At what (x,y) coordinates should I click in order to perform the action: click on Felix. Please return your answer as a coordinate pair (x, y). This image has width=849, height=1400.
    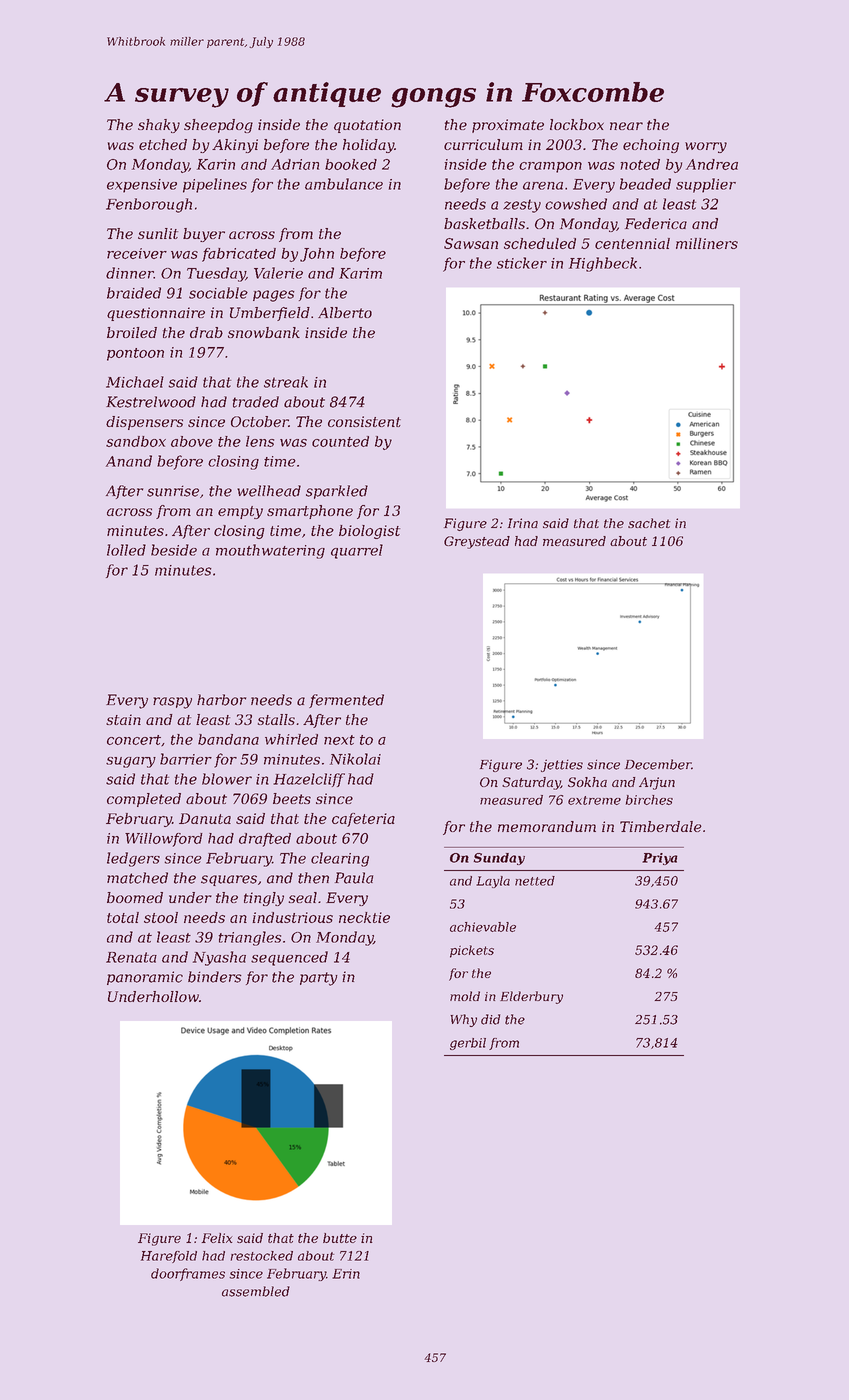
    Looking at the image, I should click on (217, 1238).
